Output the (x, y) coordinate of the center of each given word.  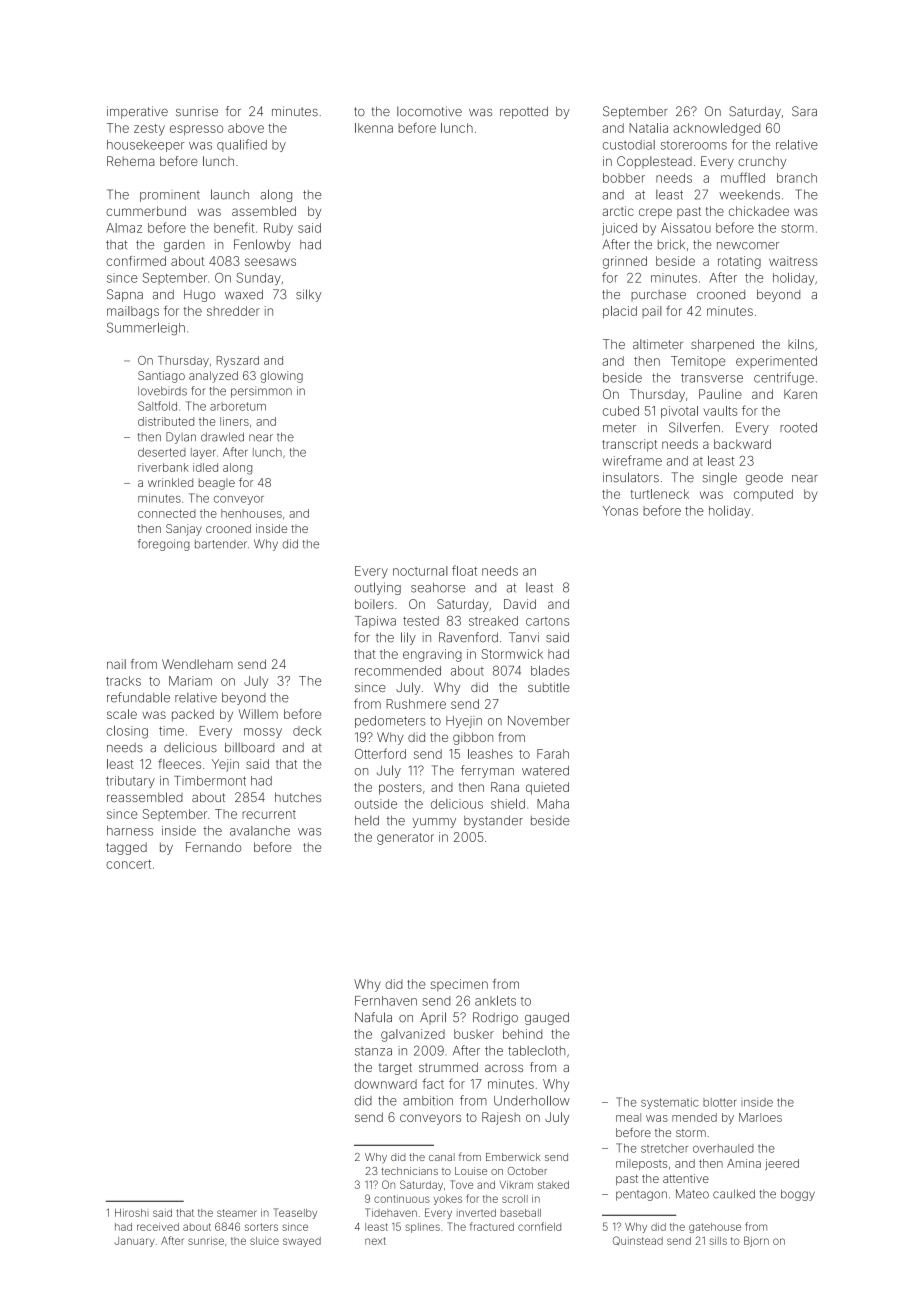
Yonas (620, 511)
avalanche (260, 831)
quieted (547, 788)
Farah (553, 754)
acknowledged (716, 129)
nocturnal (420, 571)
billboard (249, 747)
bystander (493, 821)
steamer (237, 1213)
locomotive (429, 111)
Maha (553, 804)
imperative (137, 112)
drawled (222, 437)
